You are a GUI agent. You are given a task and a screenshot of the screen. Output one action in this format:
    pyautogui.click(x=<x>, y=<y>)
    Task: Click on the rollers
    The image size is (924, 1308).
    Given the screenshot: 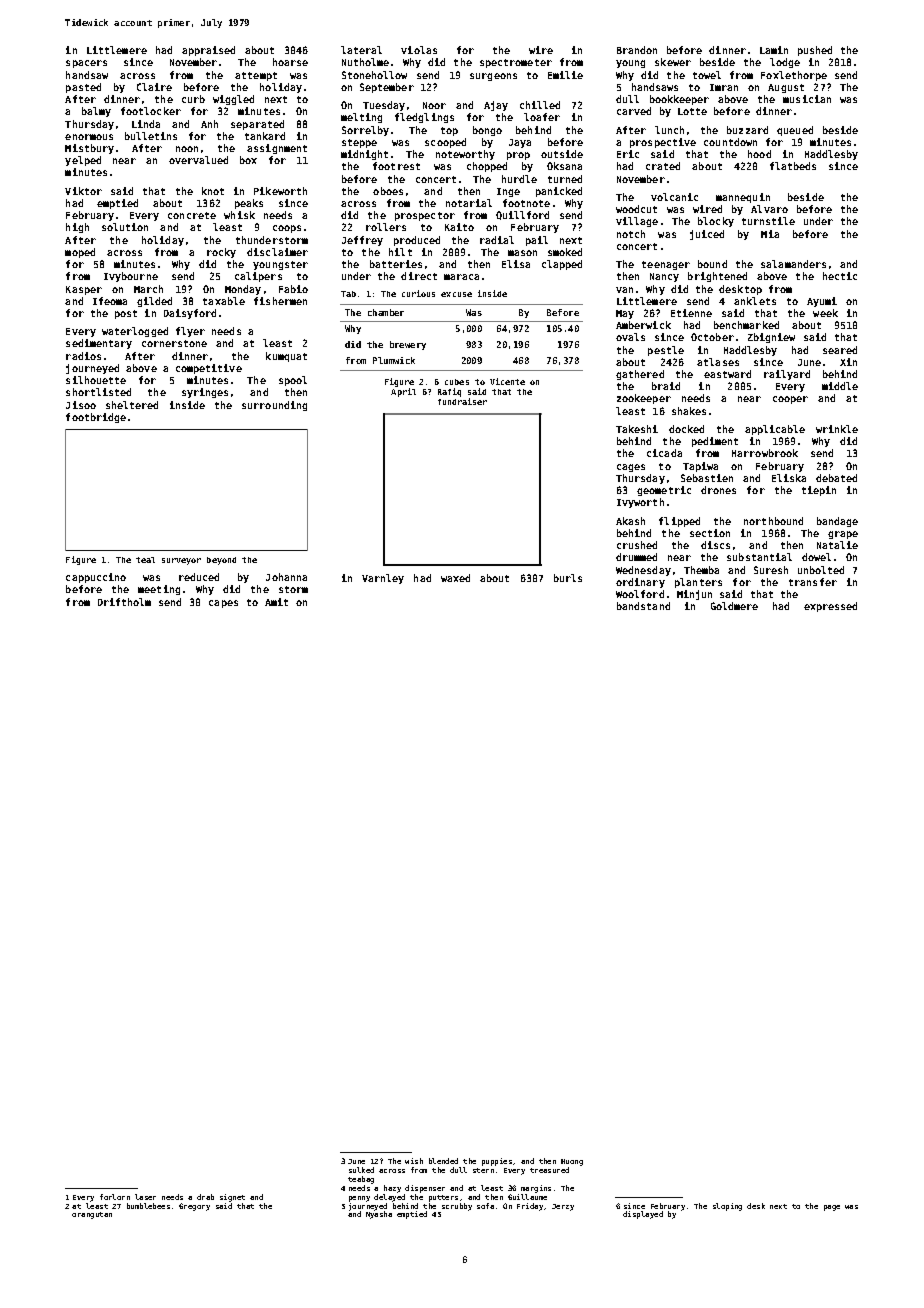 What is the action you would take?
    pyautogui.click(x=386, y=227)
